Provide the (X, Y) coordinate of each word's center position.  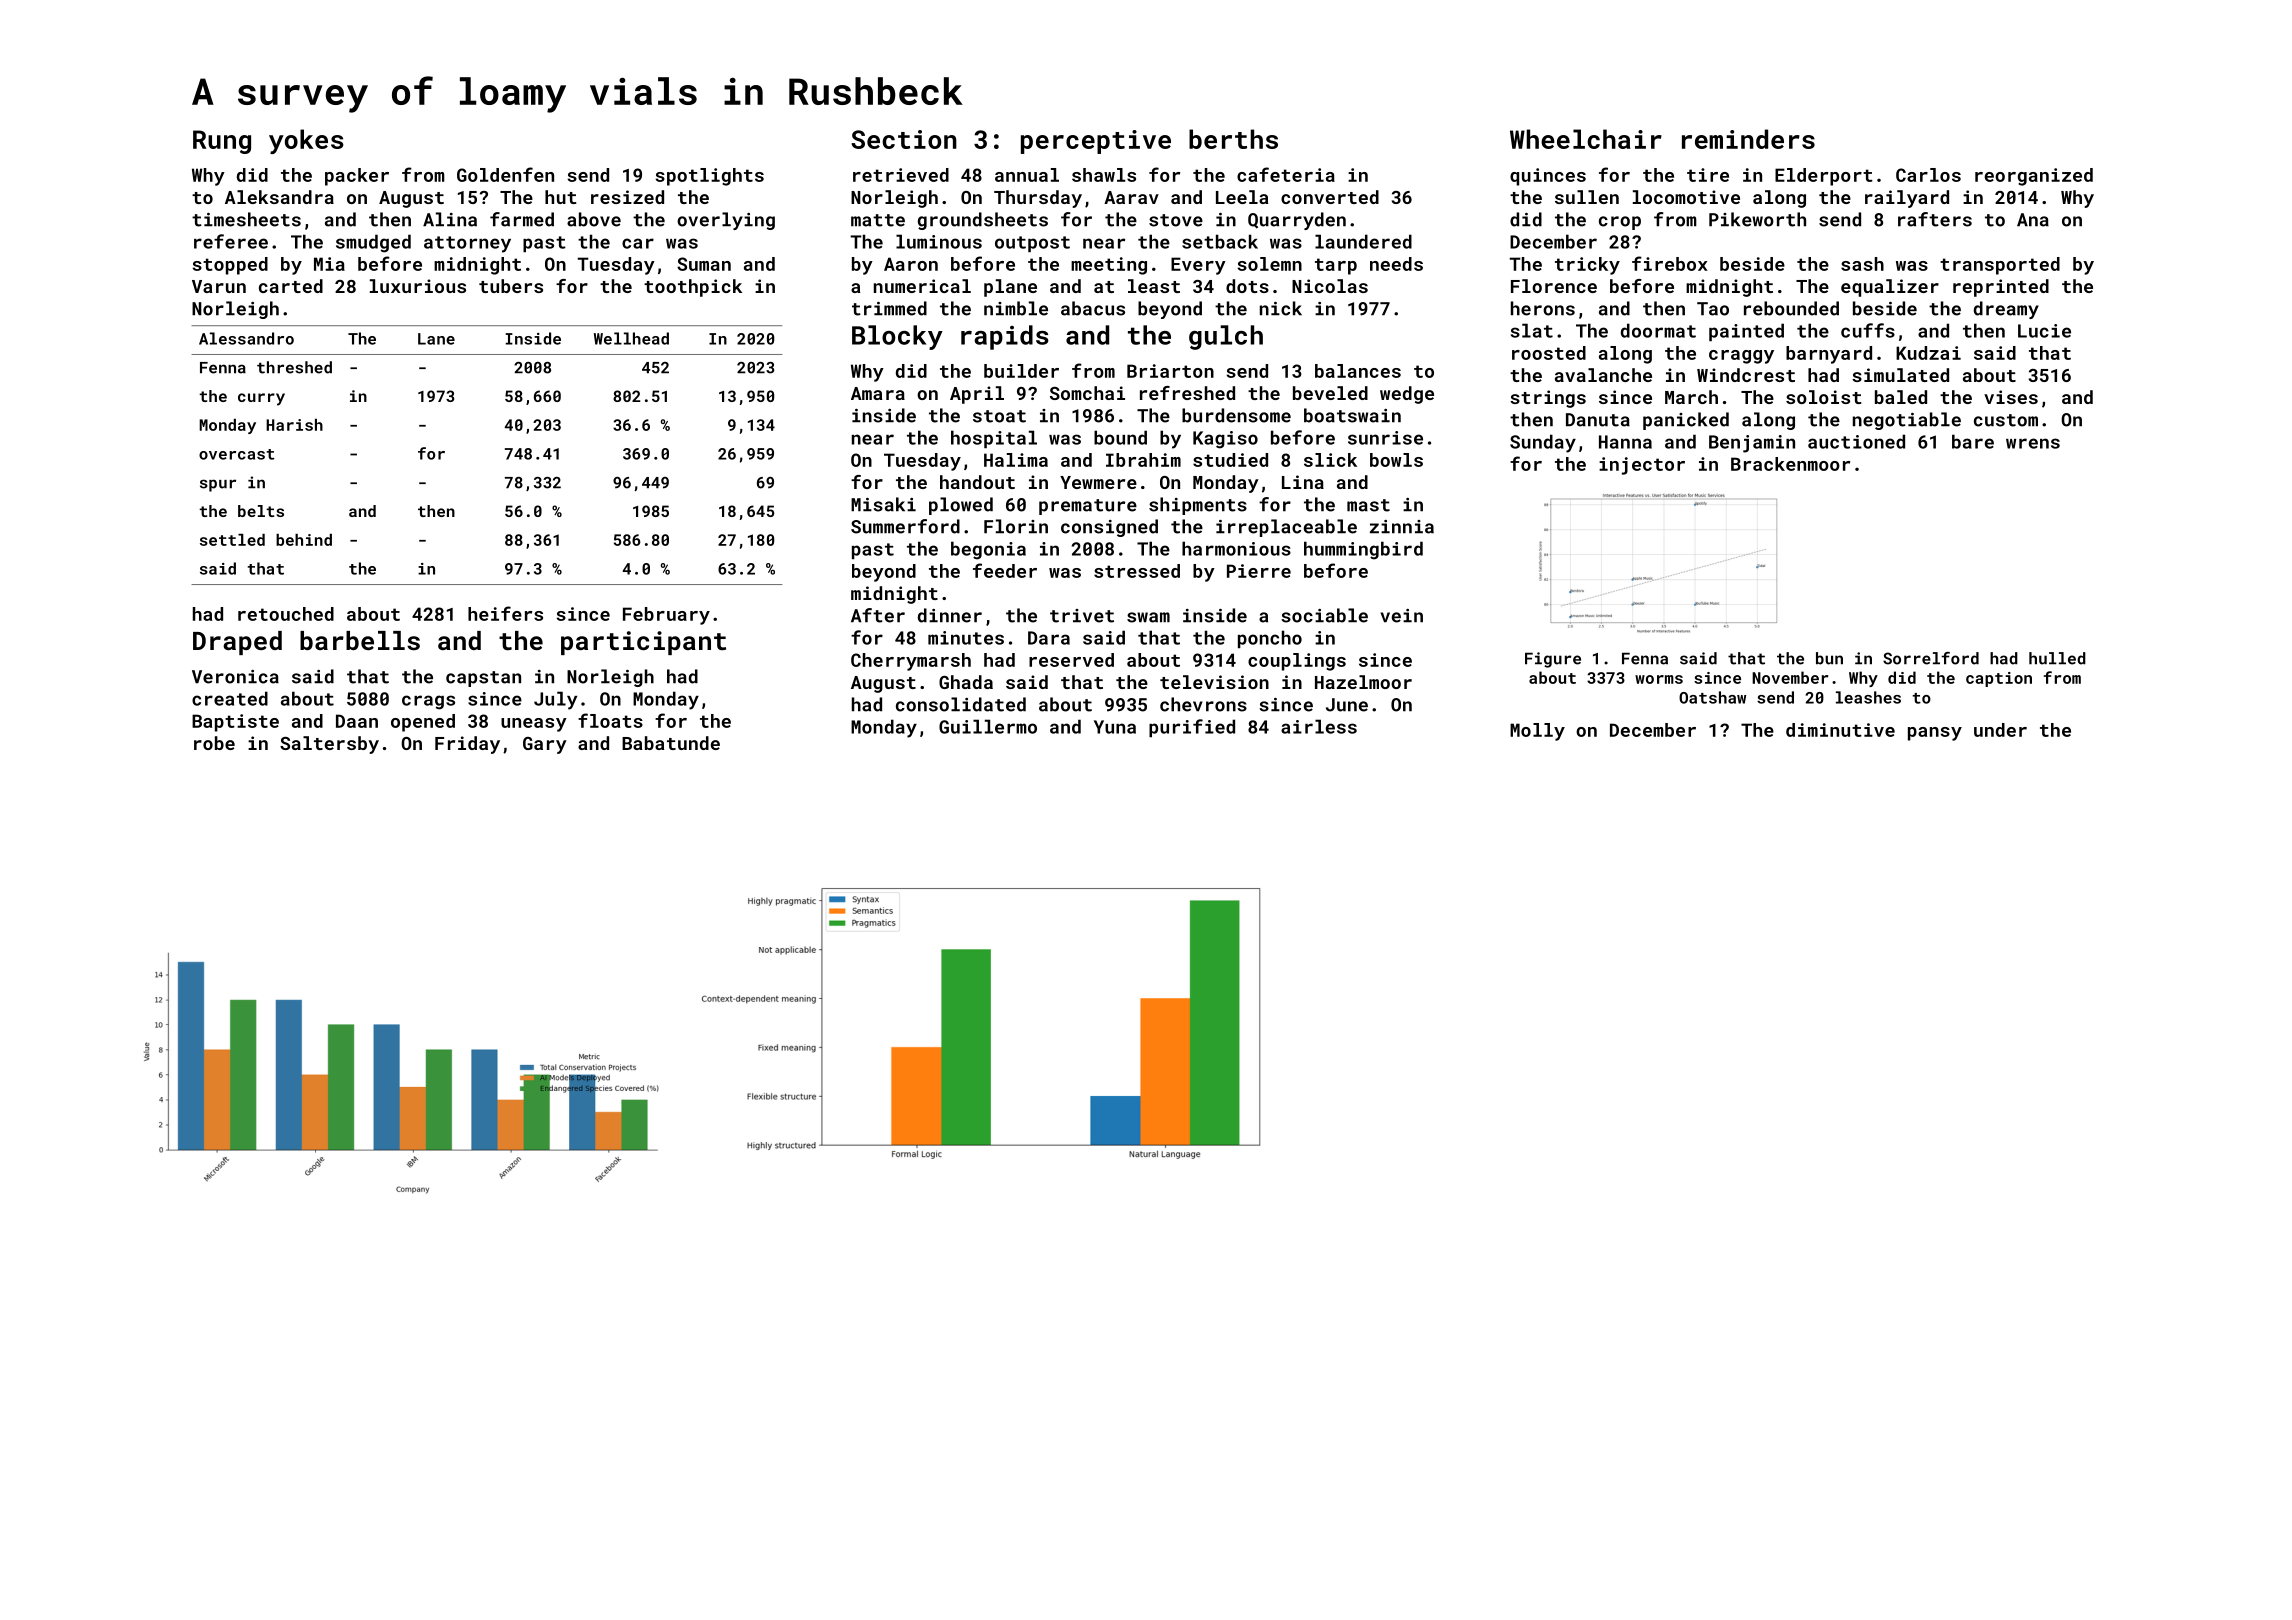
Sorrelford (1931, 658)
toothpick (693, 288)
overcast (237, 454)
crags (428, 702)
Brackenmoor (1790, 464)
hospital (994, 439)
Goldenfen (505, 174)
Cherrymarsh (911, 662)
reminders (1748, 139)
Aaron (911, 264)
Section (904, 139)
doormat (1658, 330)
